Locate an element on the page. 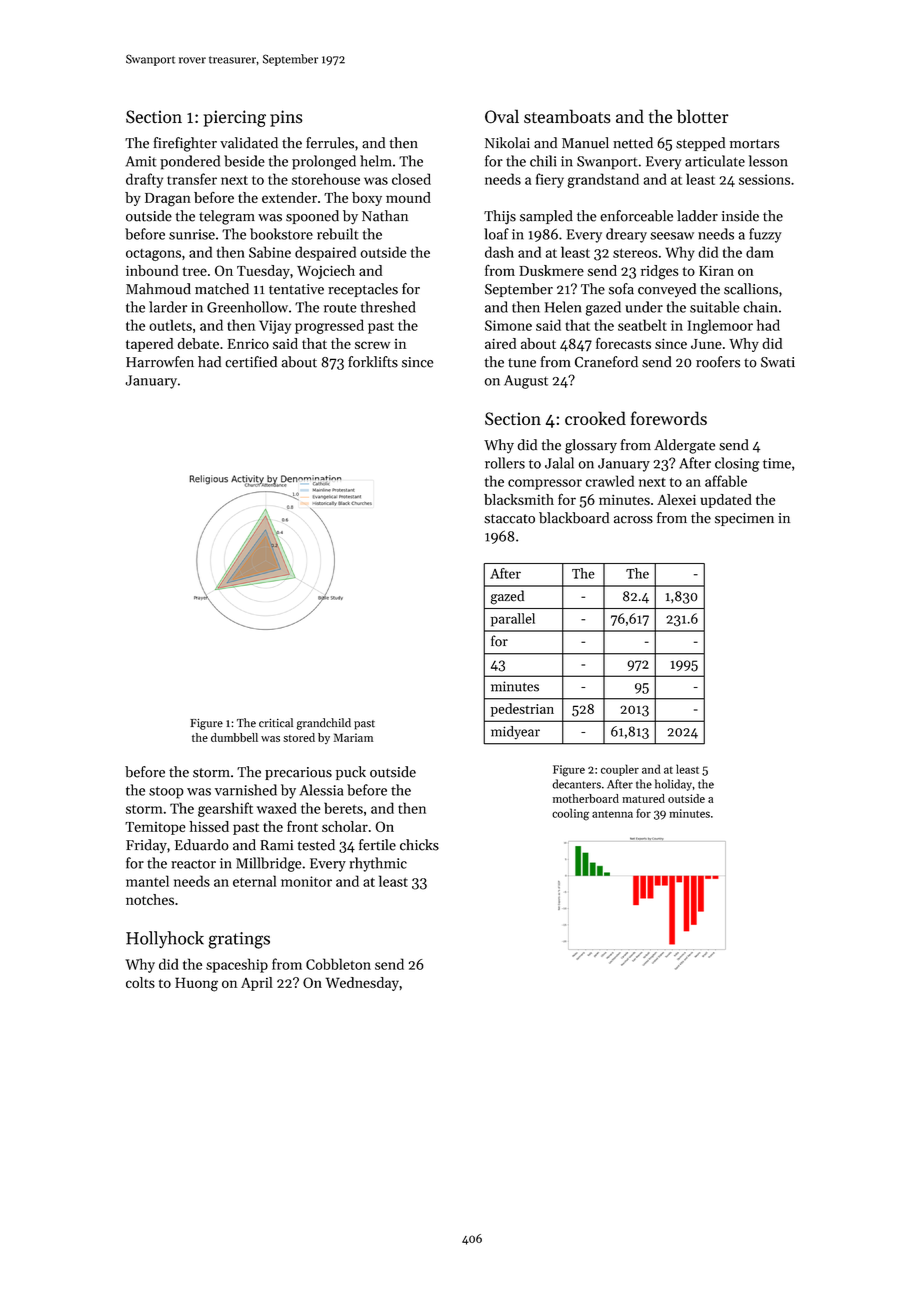  Thijs is located at coordinates (500, 217).
